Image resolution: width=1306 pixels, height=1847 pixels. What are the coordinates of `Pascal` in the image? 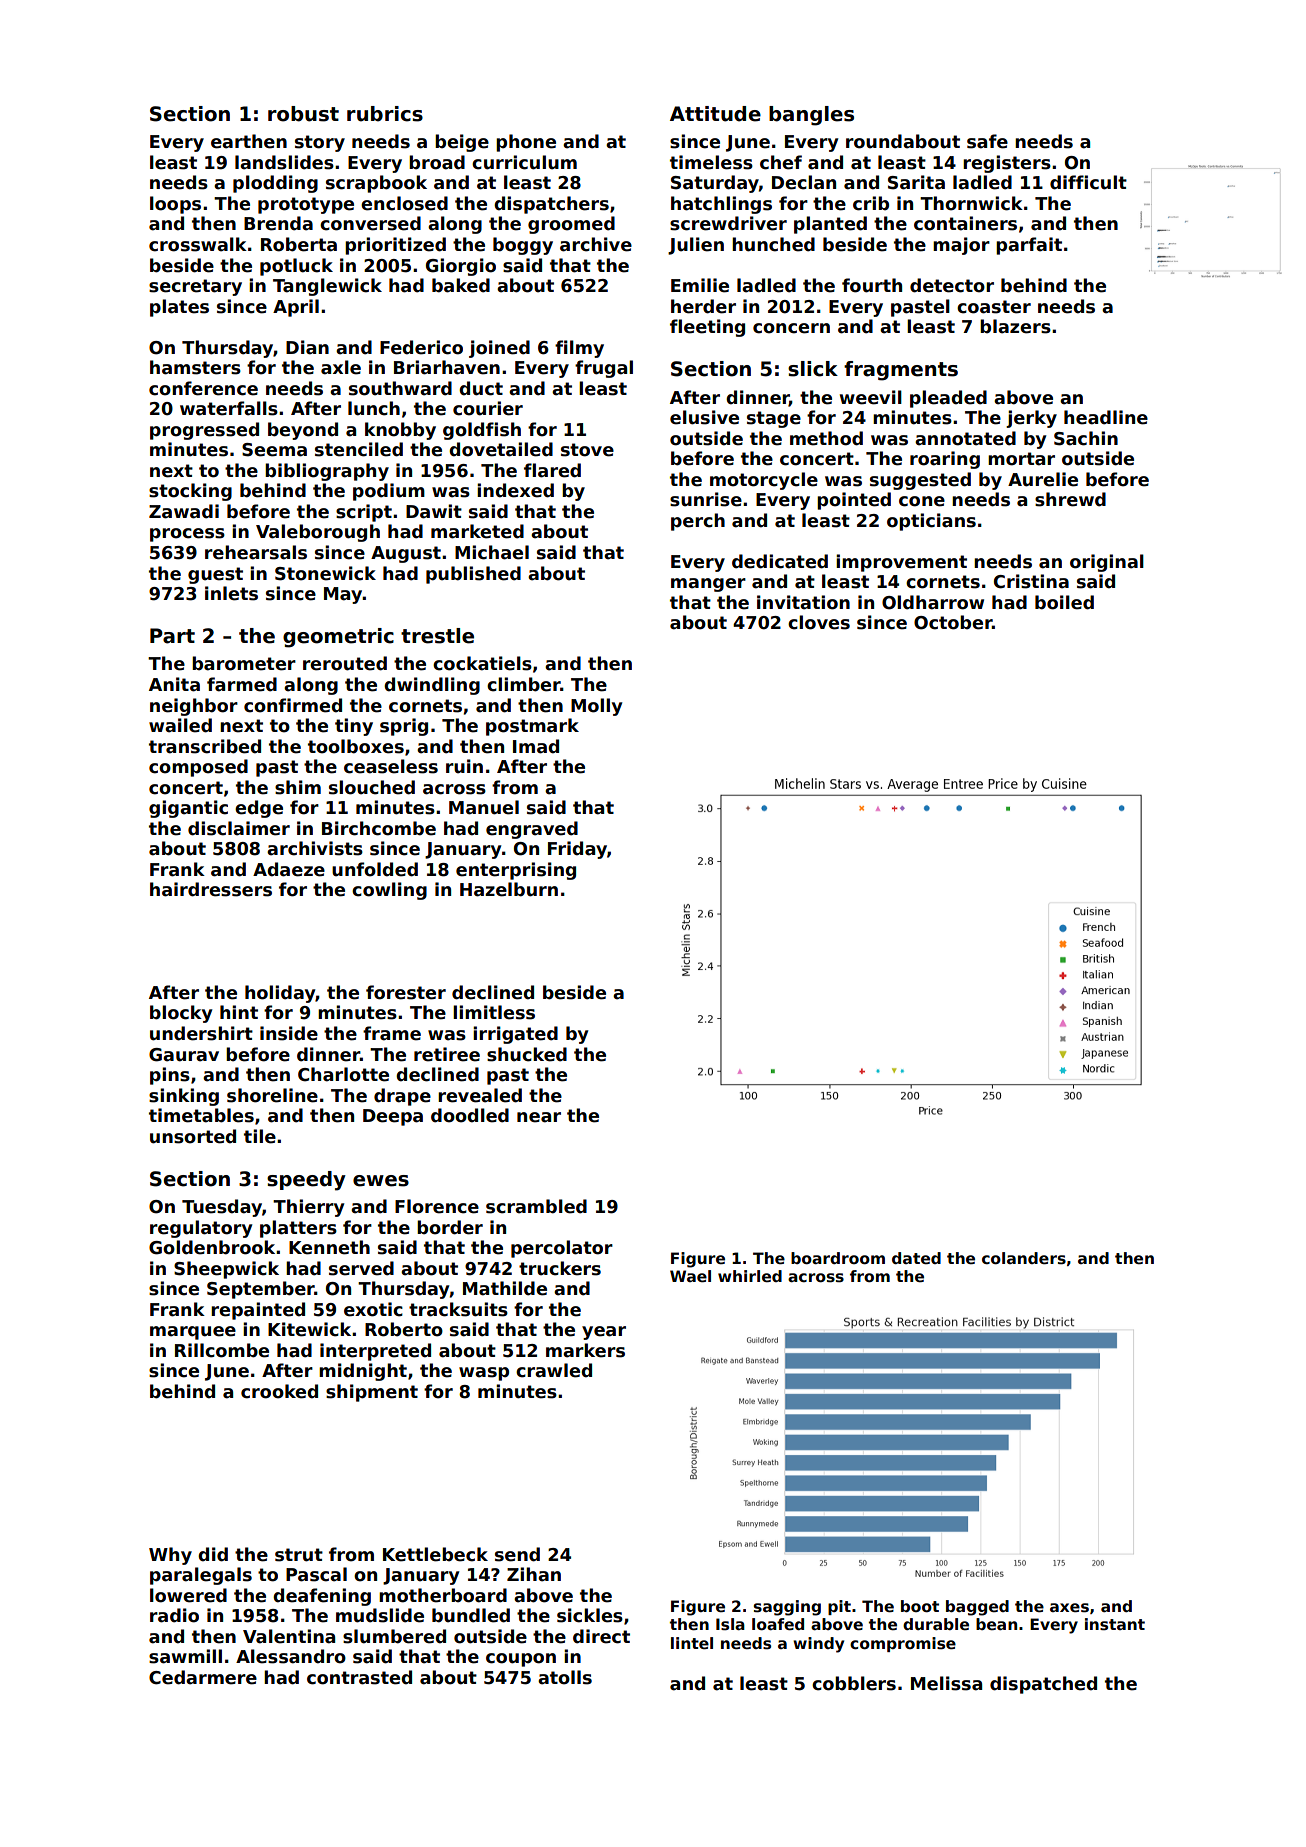 It's located at (316, 1574).
